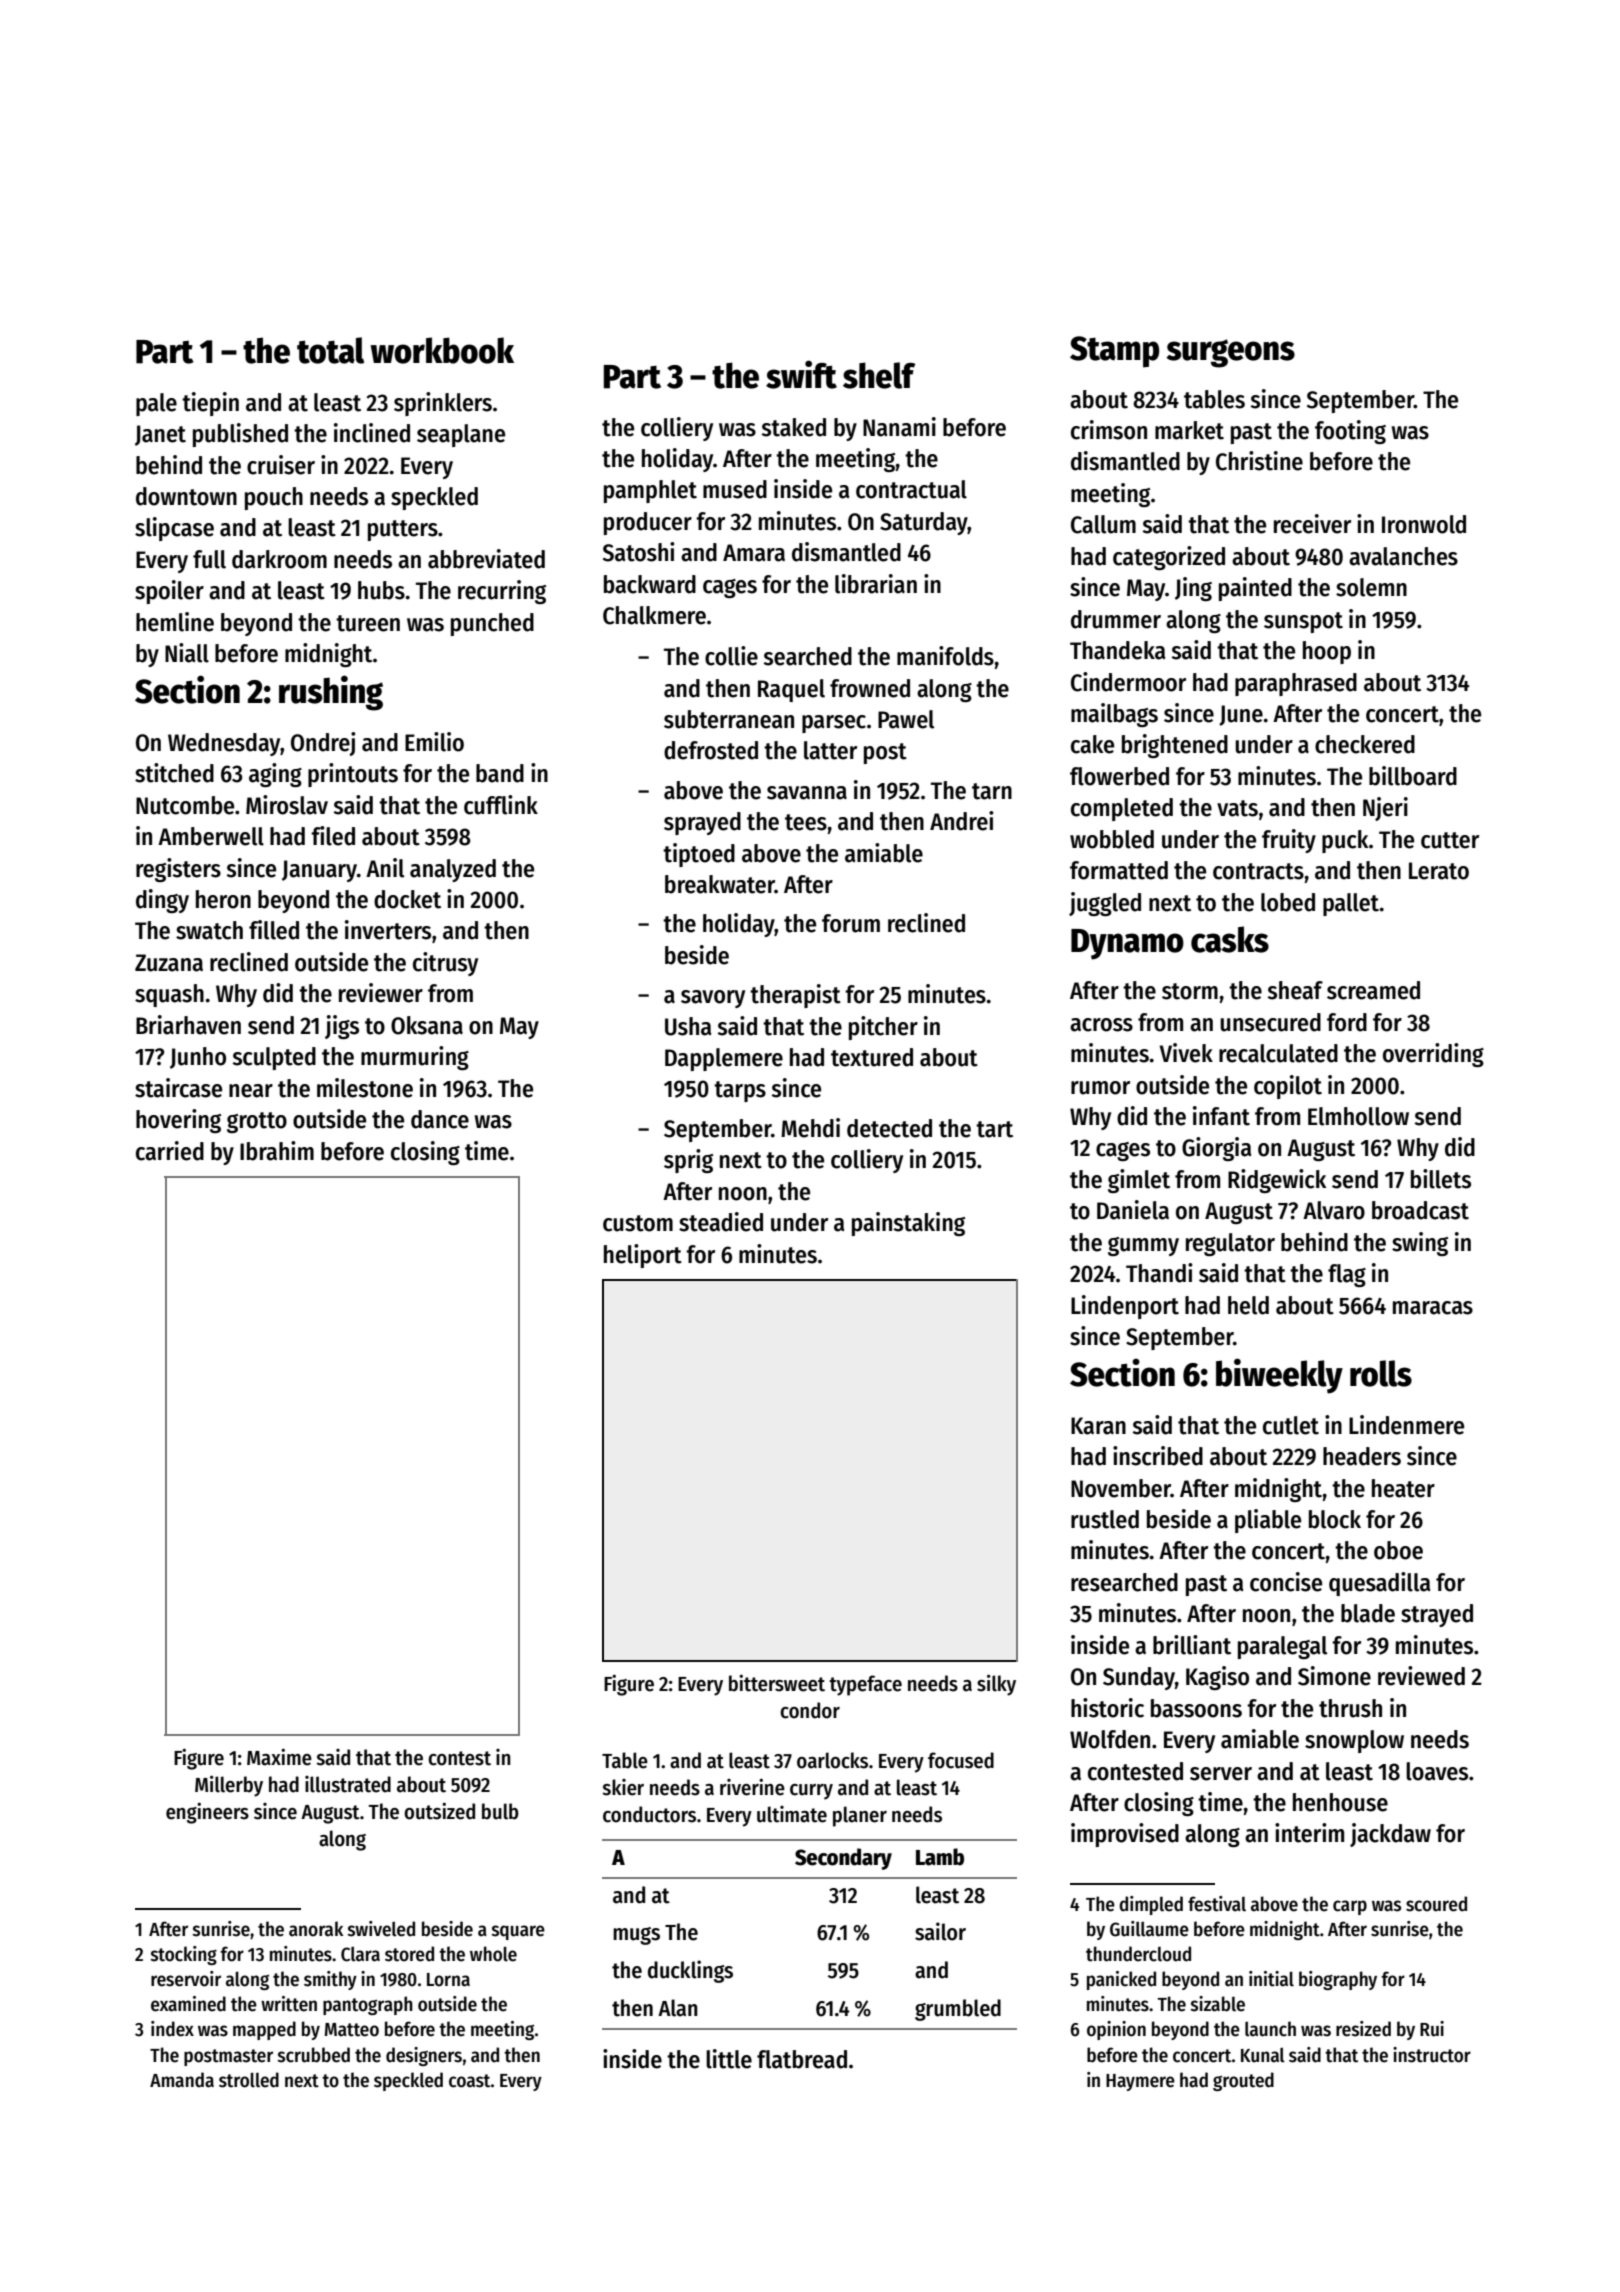 The width and height of the page is (1620, 2292). Describe the element at coordinates (330, 350) in the page. I see `total` at that location.
